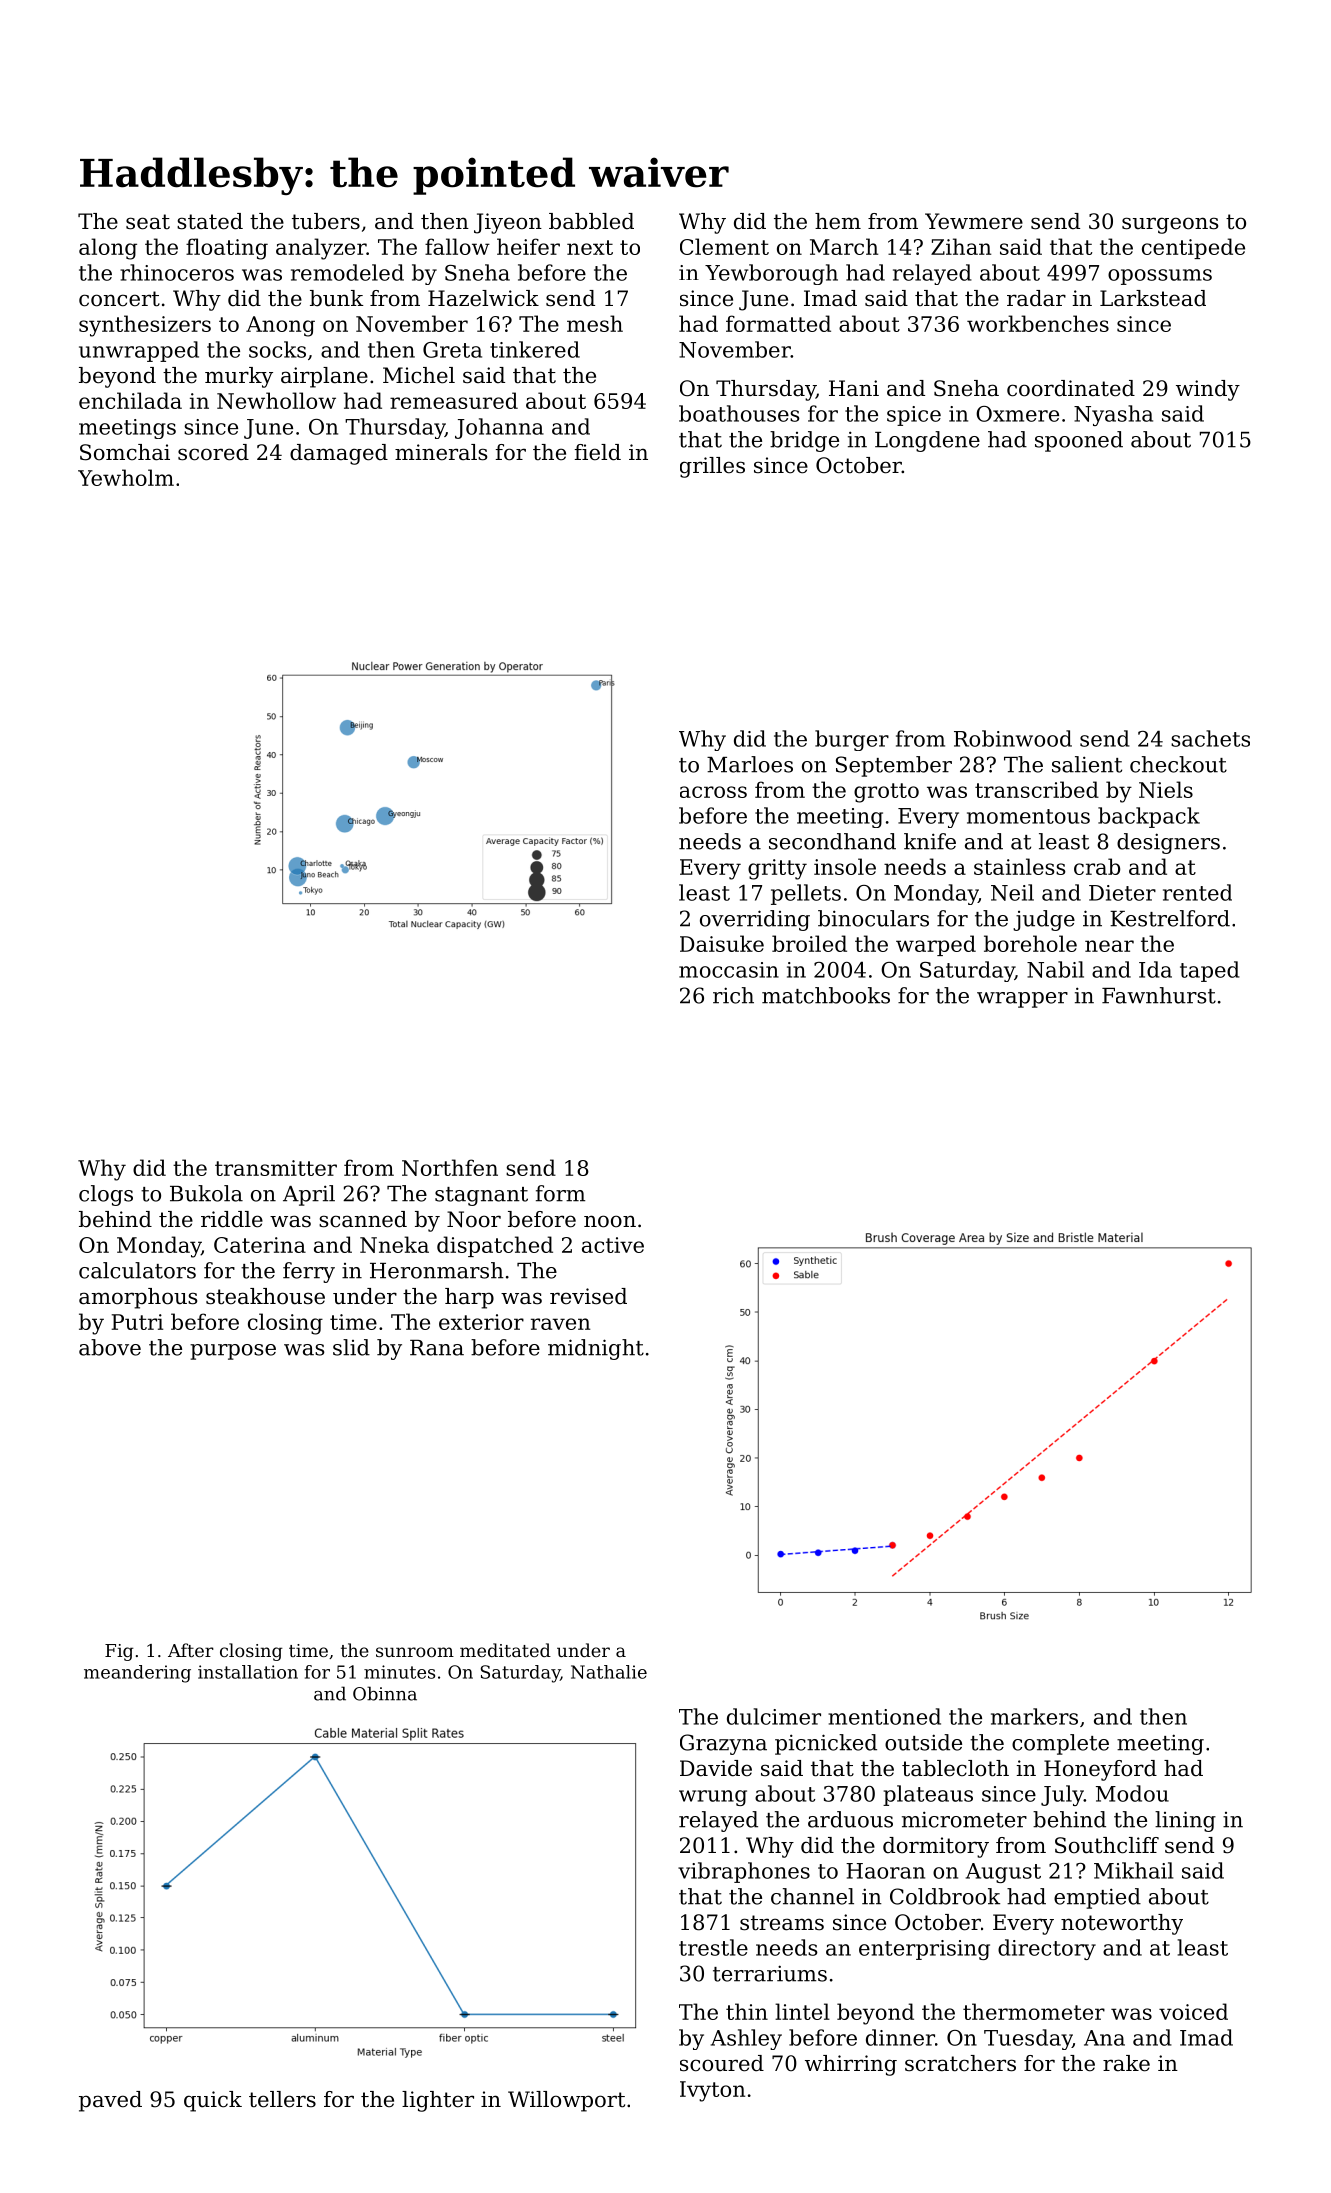  What do you see at coordinates (106, 1195) in the page?
I see `clogs` at bounding box center [106, 1195].
